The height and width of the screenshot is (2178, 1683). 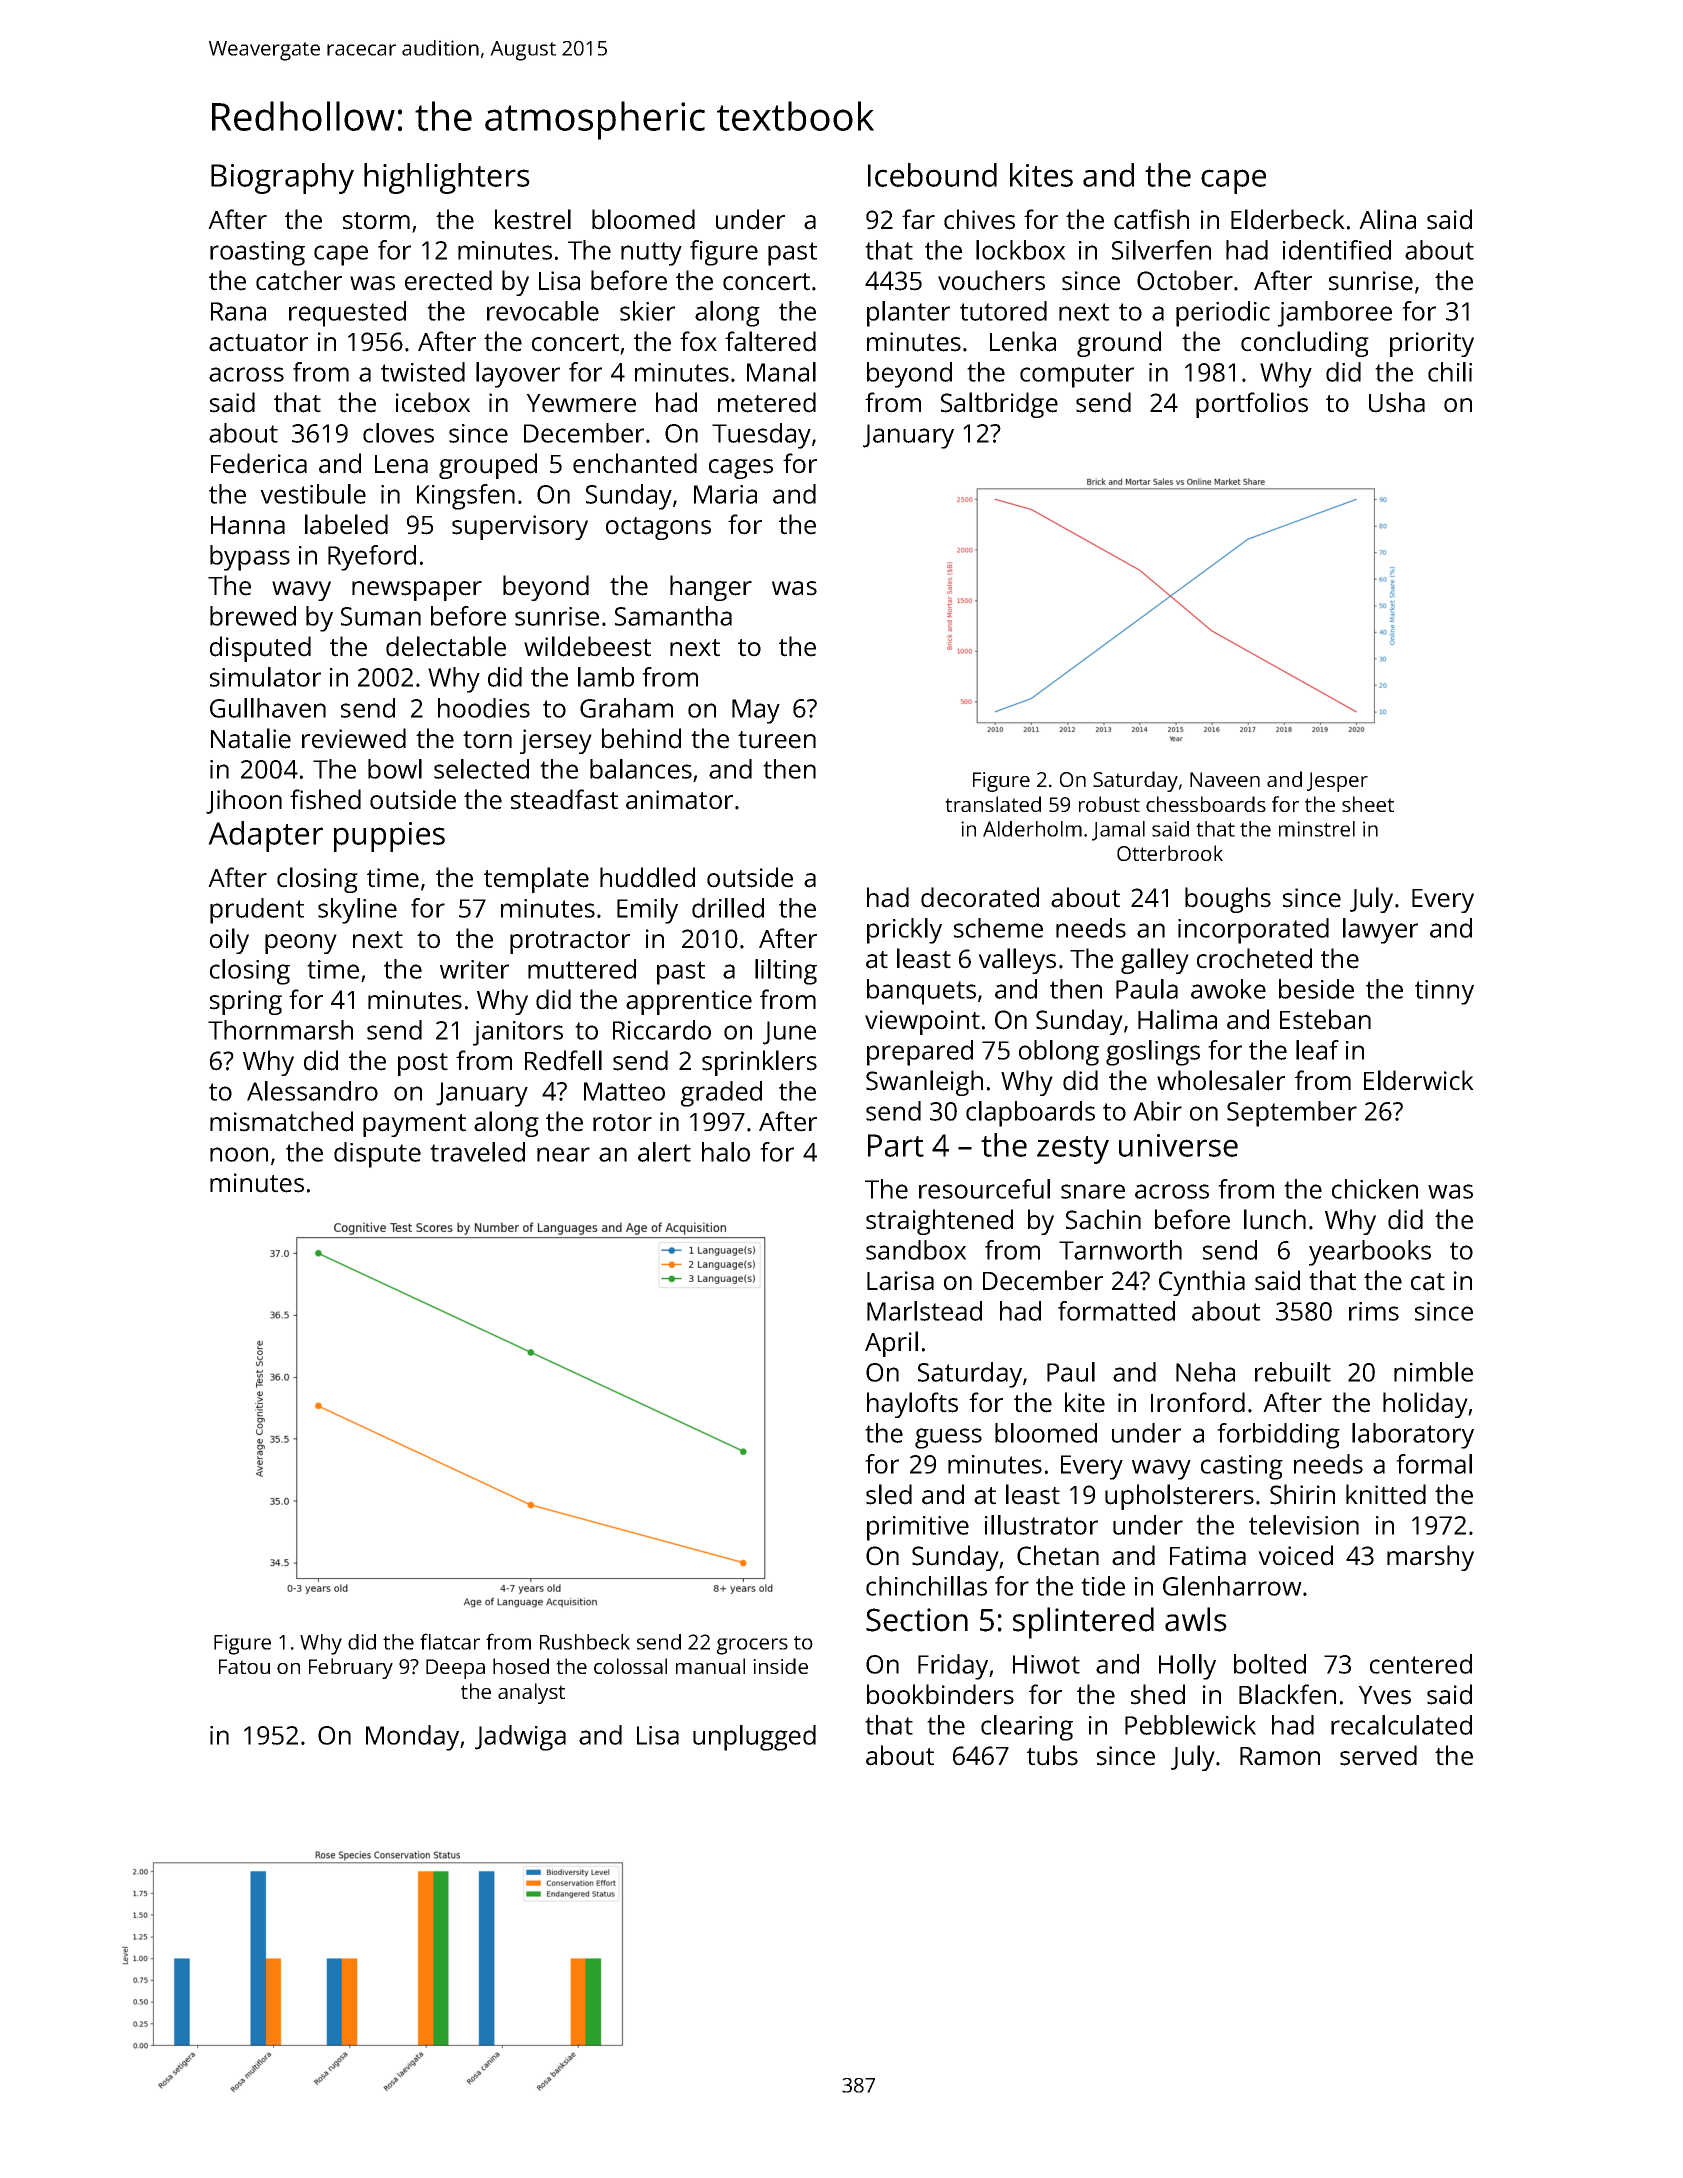 What do you see at coordinates (932, 175) in the screenshot?
I see `Icebound` at bounding box center [932, 175].
